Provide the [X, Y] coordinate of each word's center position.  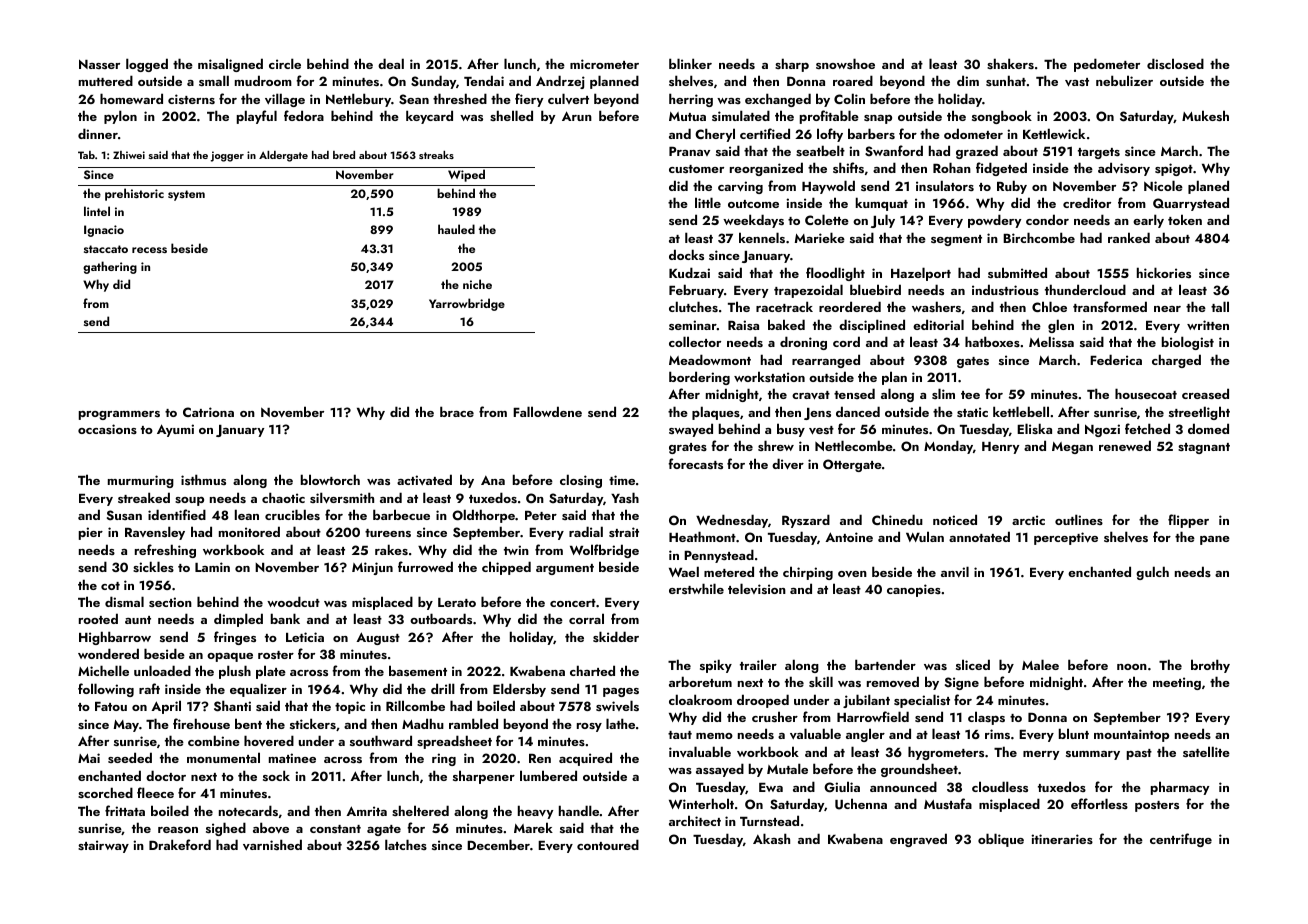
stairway [103, 846]
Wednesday [732, 521]
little [708, 202]
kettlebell [1021, 411]
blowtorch [330, 479]
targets [1099, 153]
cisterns [191, 99]
